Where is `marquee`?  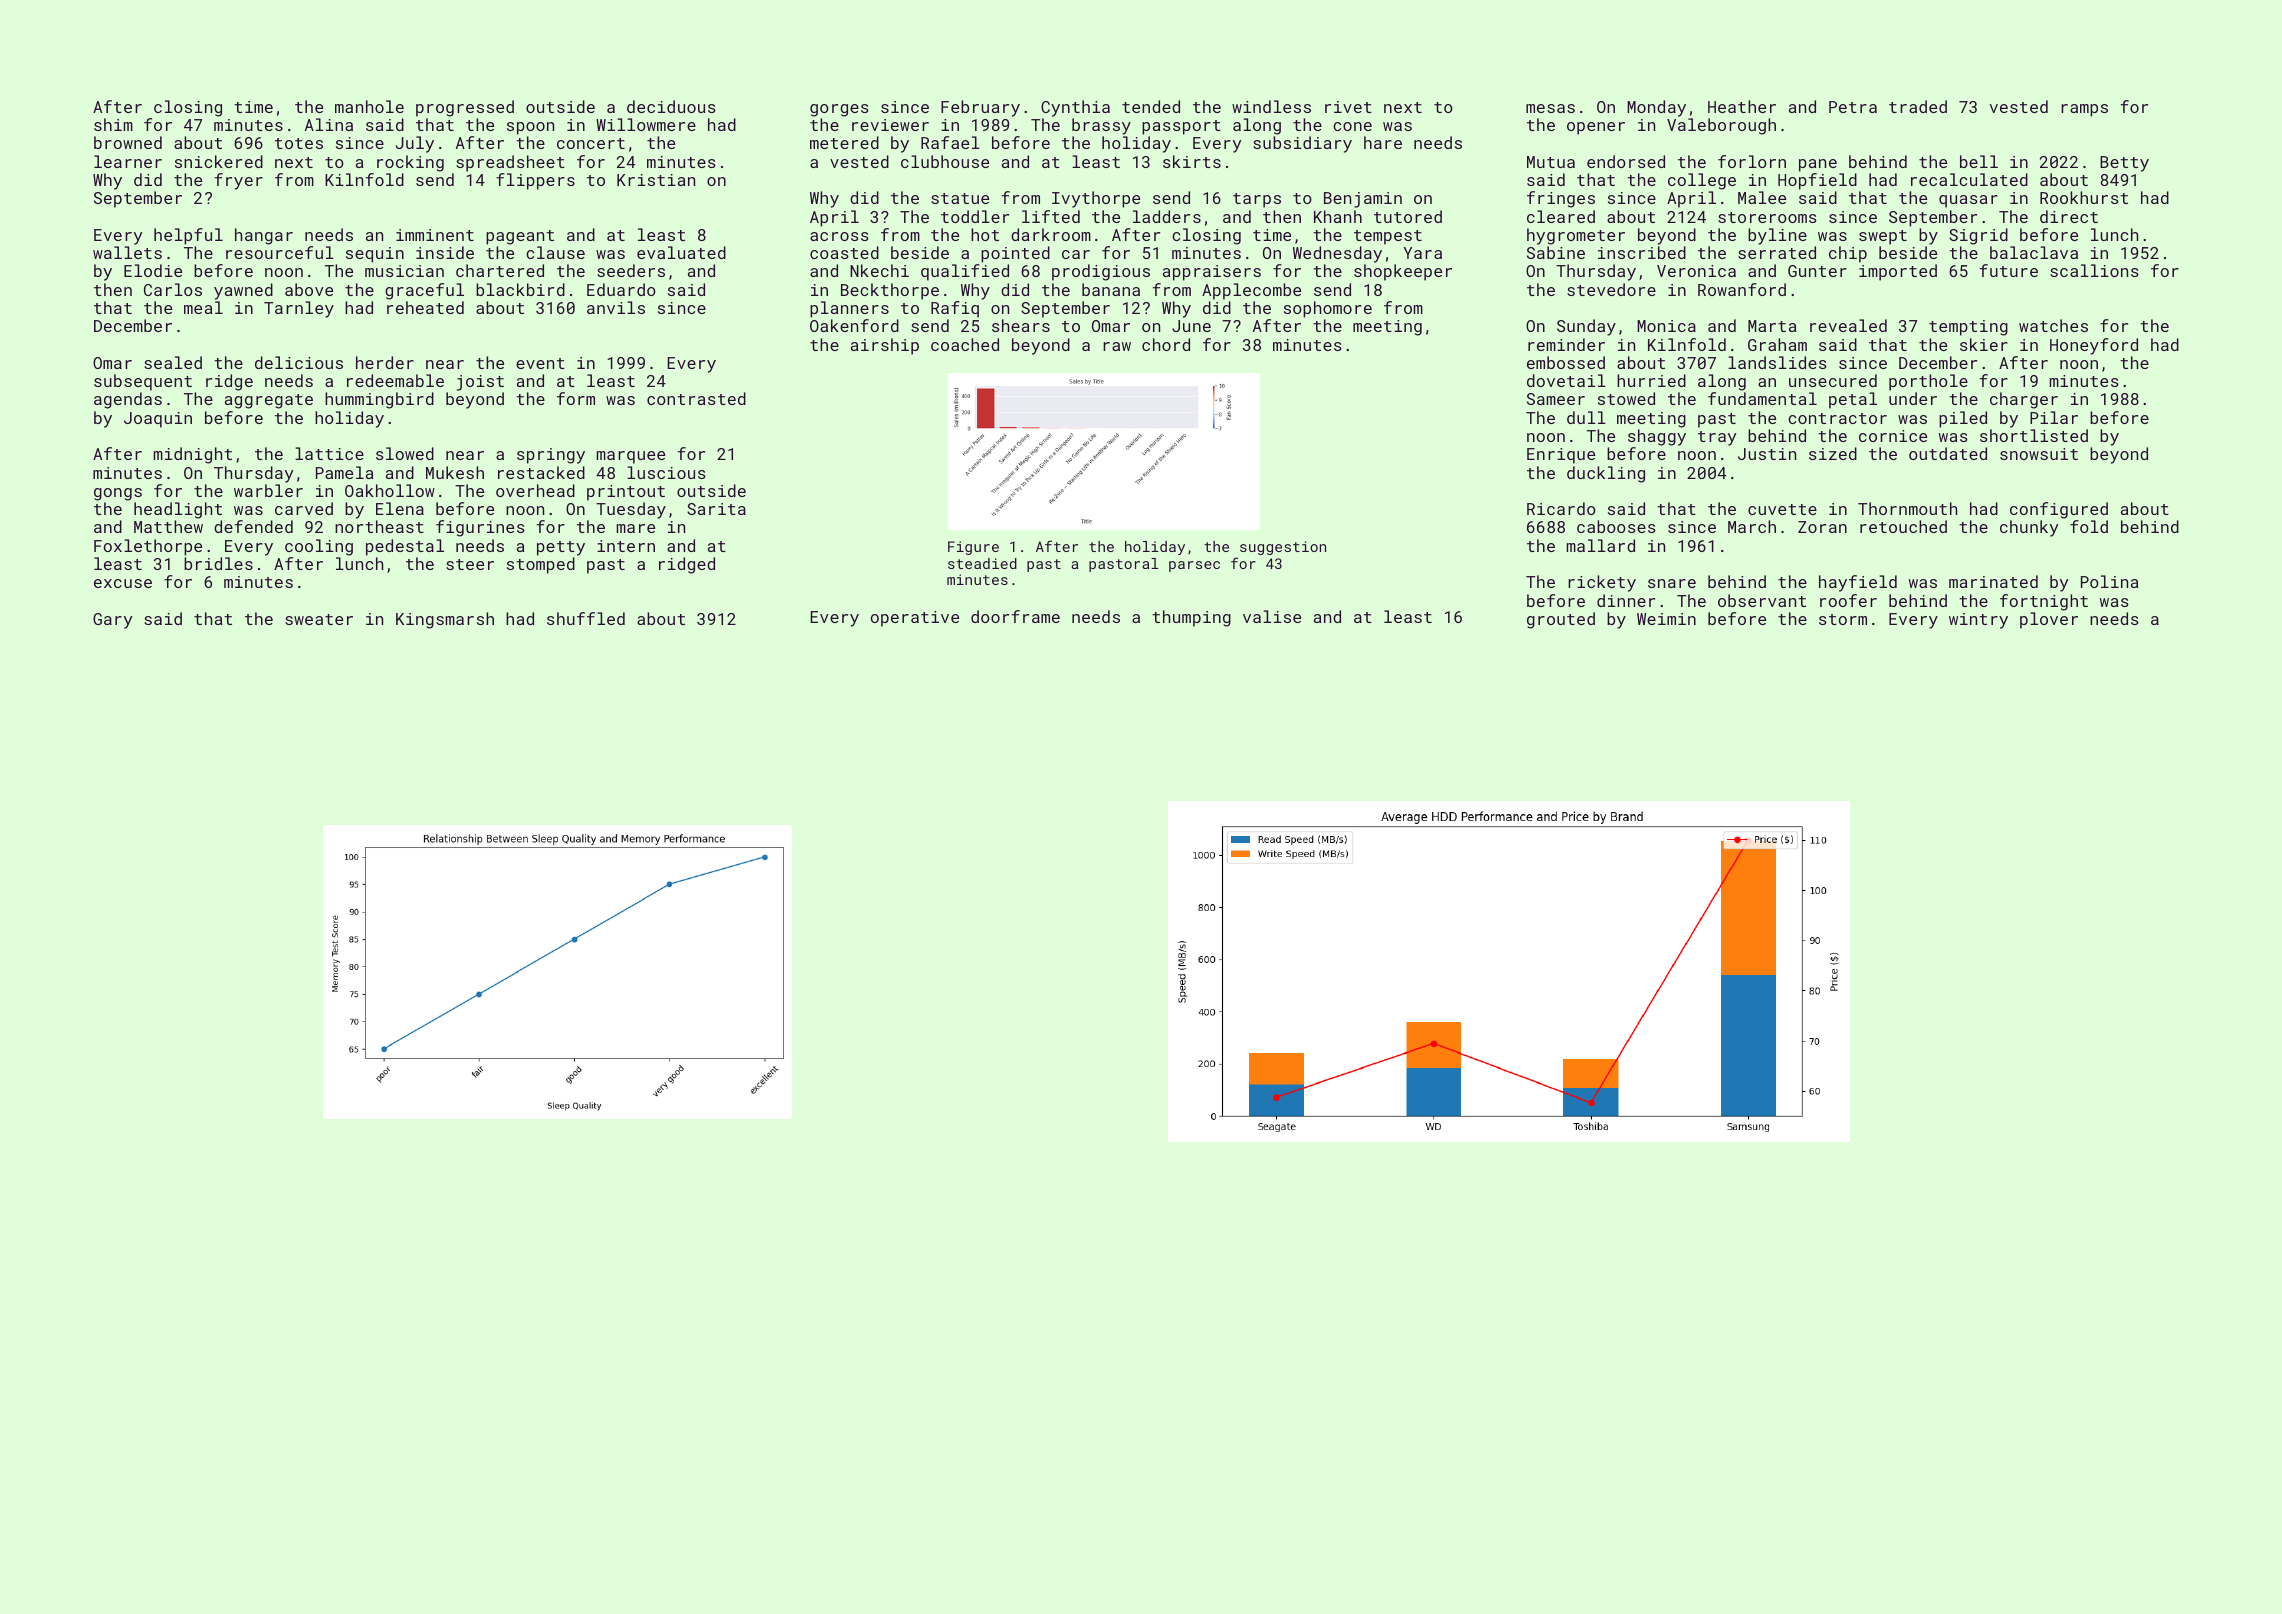
marquee is located at coordinates (630, 457).
